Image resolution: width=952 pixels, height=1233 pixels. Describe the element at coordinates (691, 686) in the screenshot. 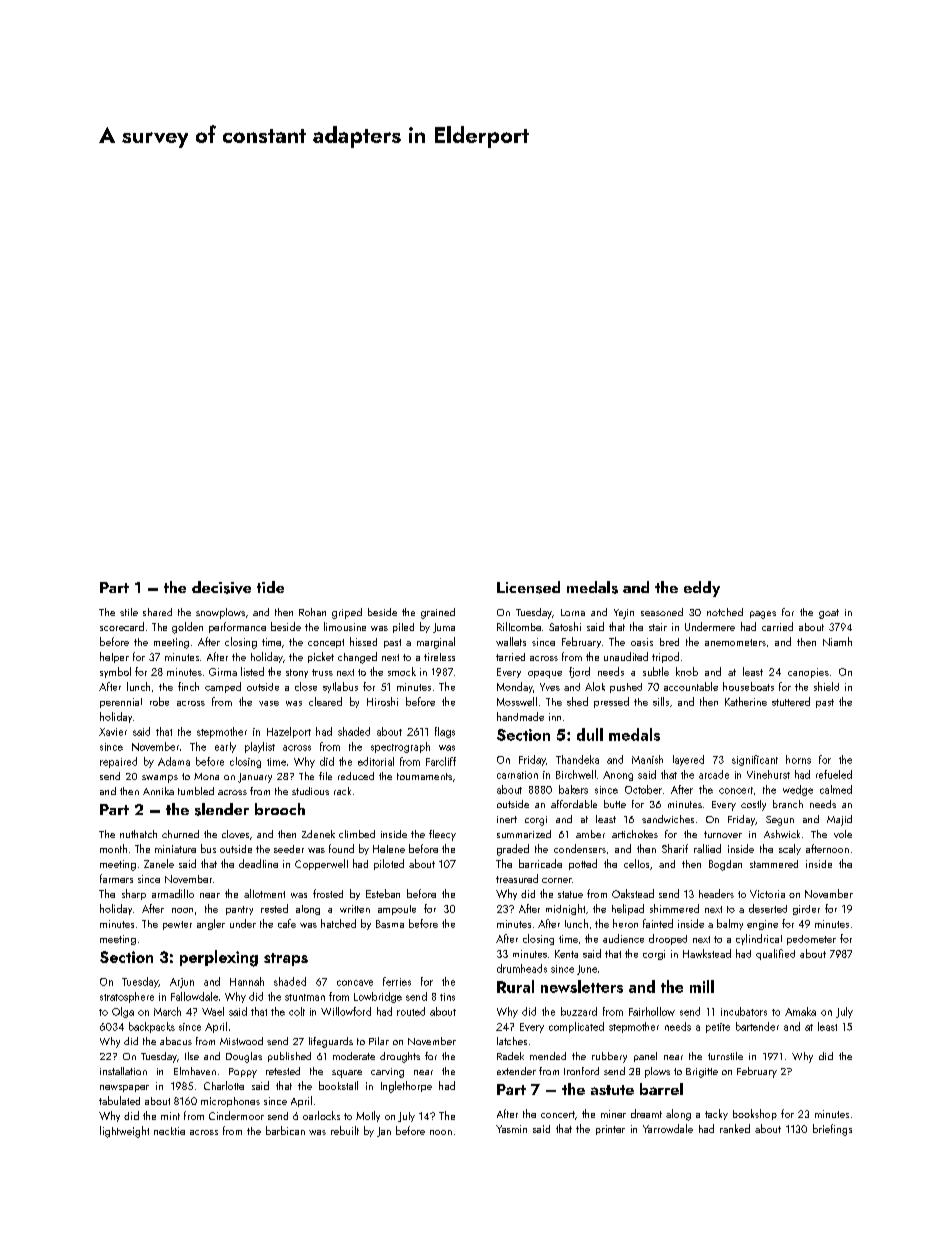

I see `accountable` at that location.
